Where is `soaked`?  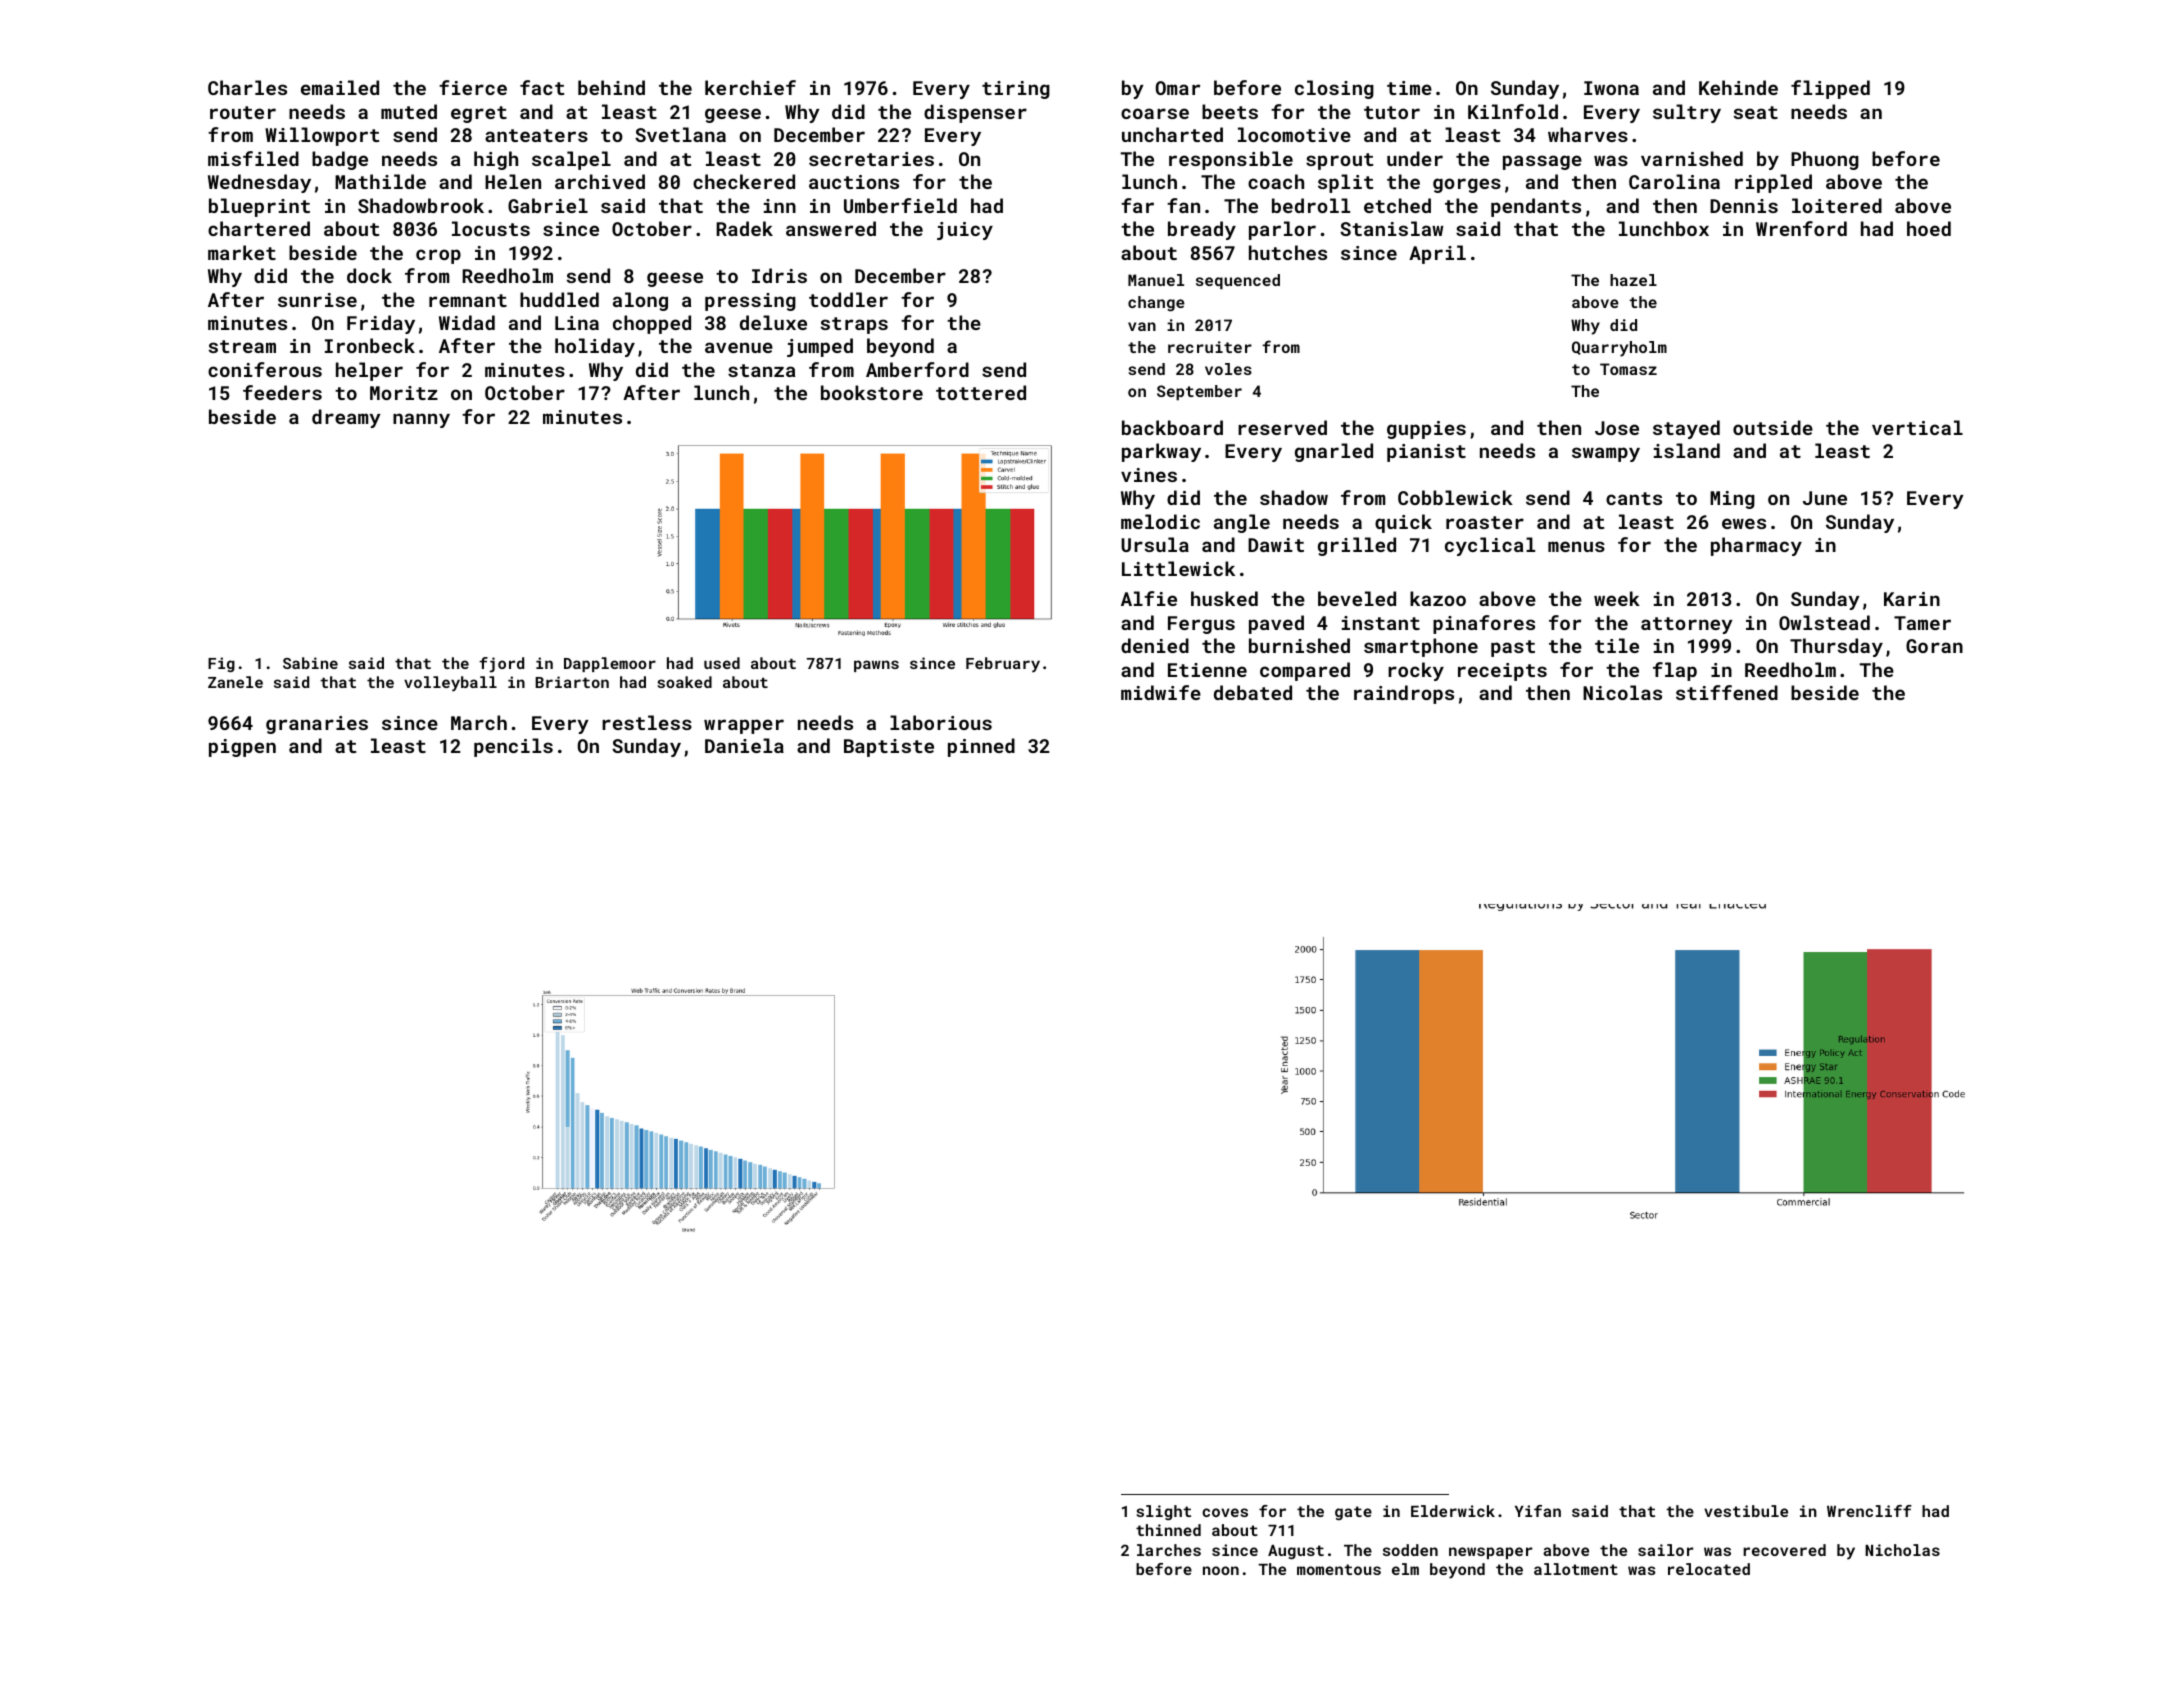 soaked is located at coordinates (684, 682).
